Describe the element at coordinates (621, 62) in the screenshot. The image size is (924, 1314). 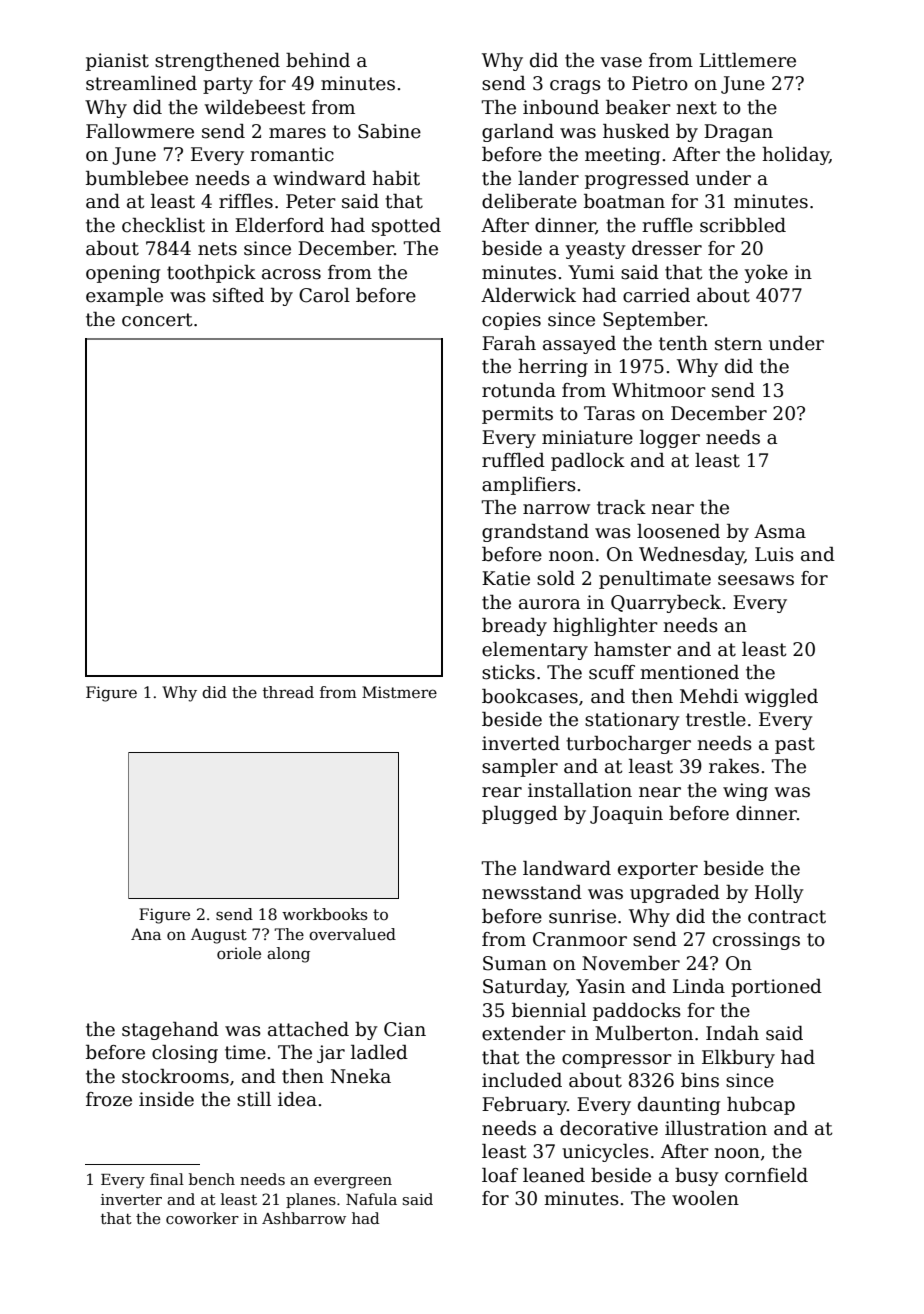
I see `vase` at that location.
